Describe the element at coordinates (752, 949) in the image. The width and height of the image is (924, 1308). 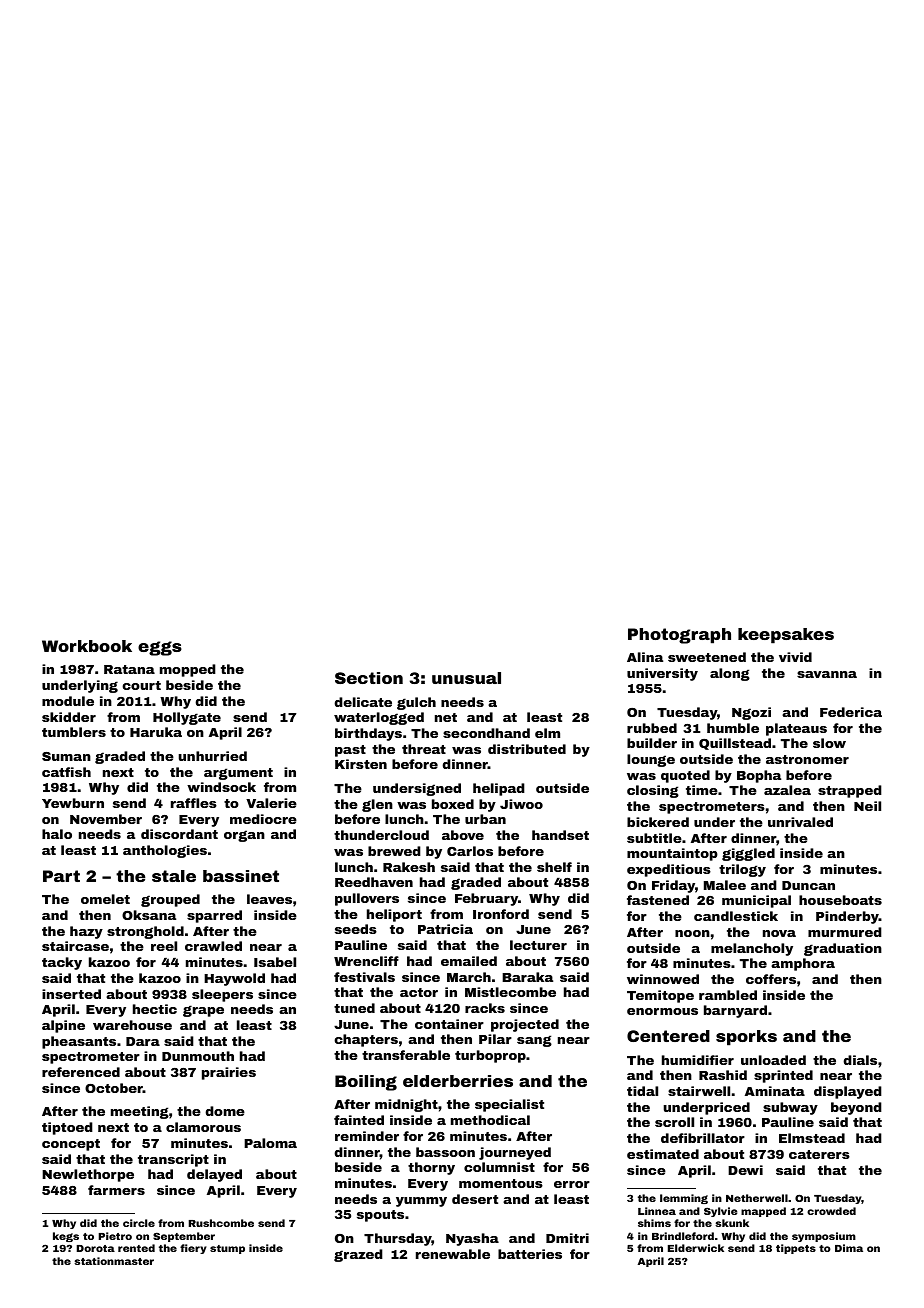
I see `melancholy` at that location.
